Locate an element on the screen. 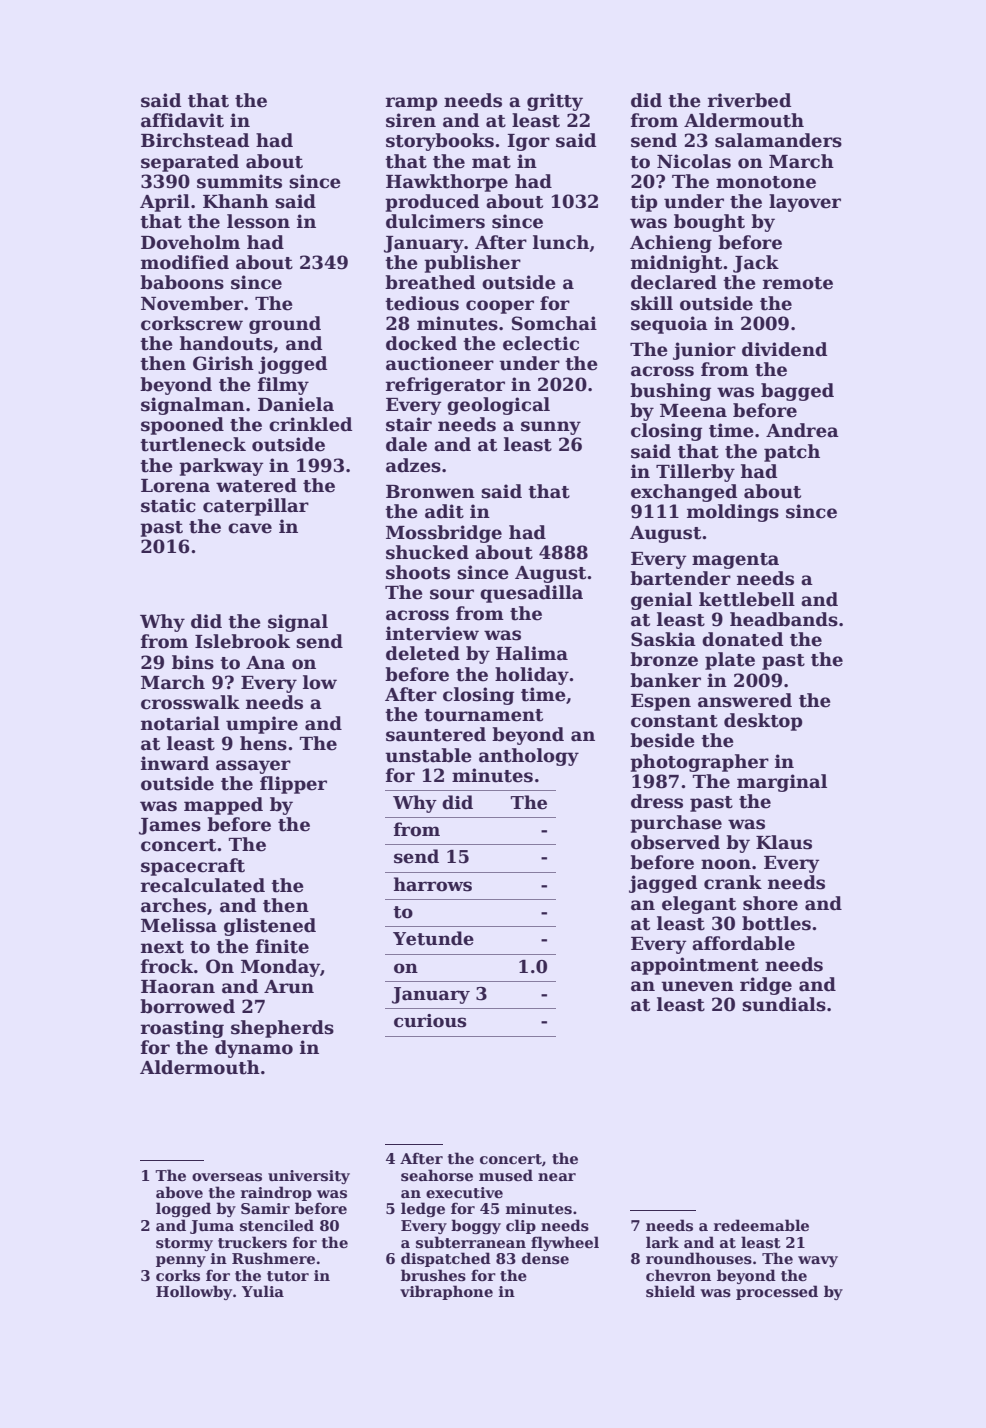 This screenshot has height=1428, width=986. bottles is located at coordinates (776, 923).
